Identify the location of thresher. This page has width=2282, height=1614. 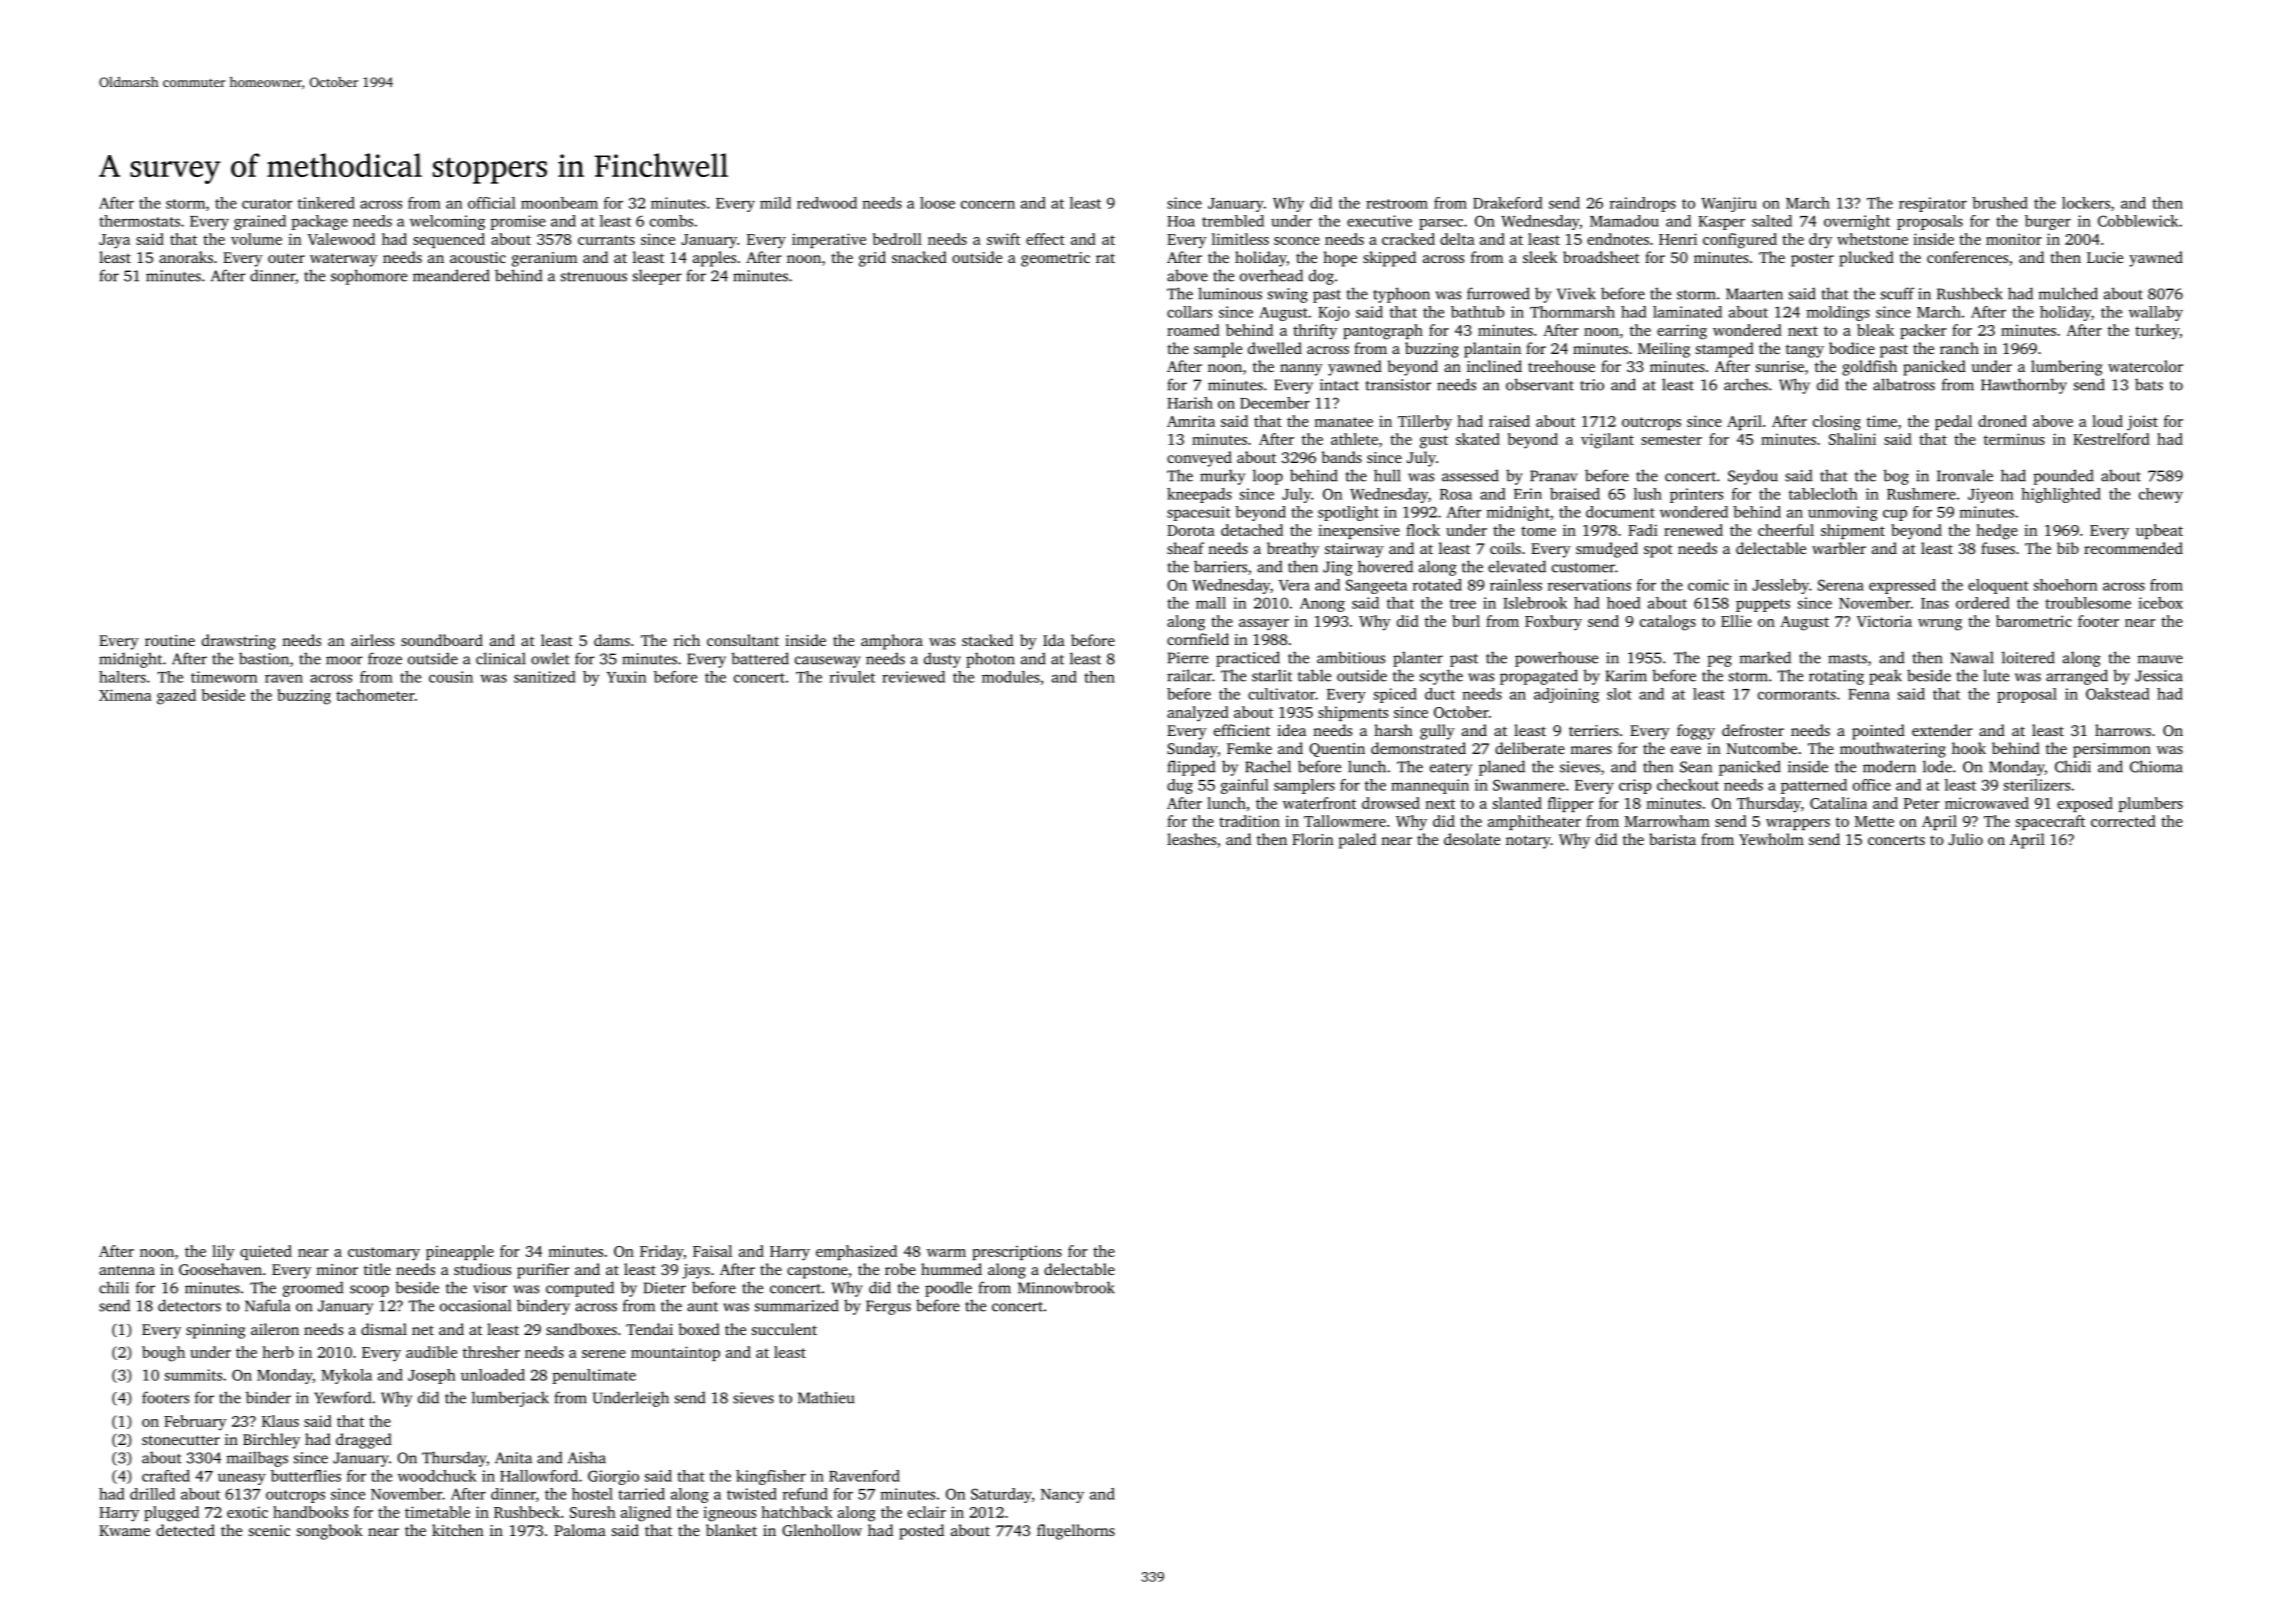
(491, 1352).
